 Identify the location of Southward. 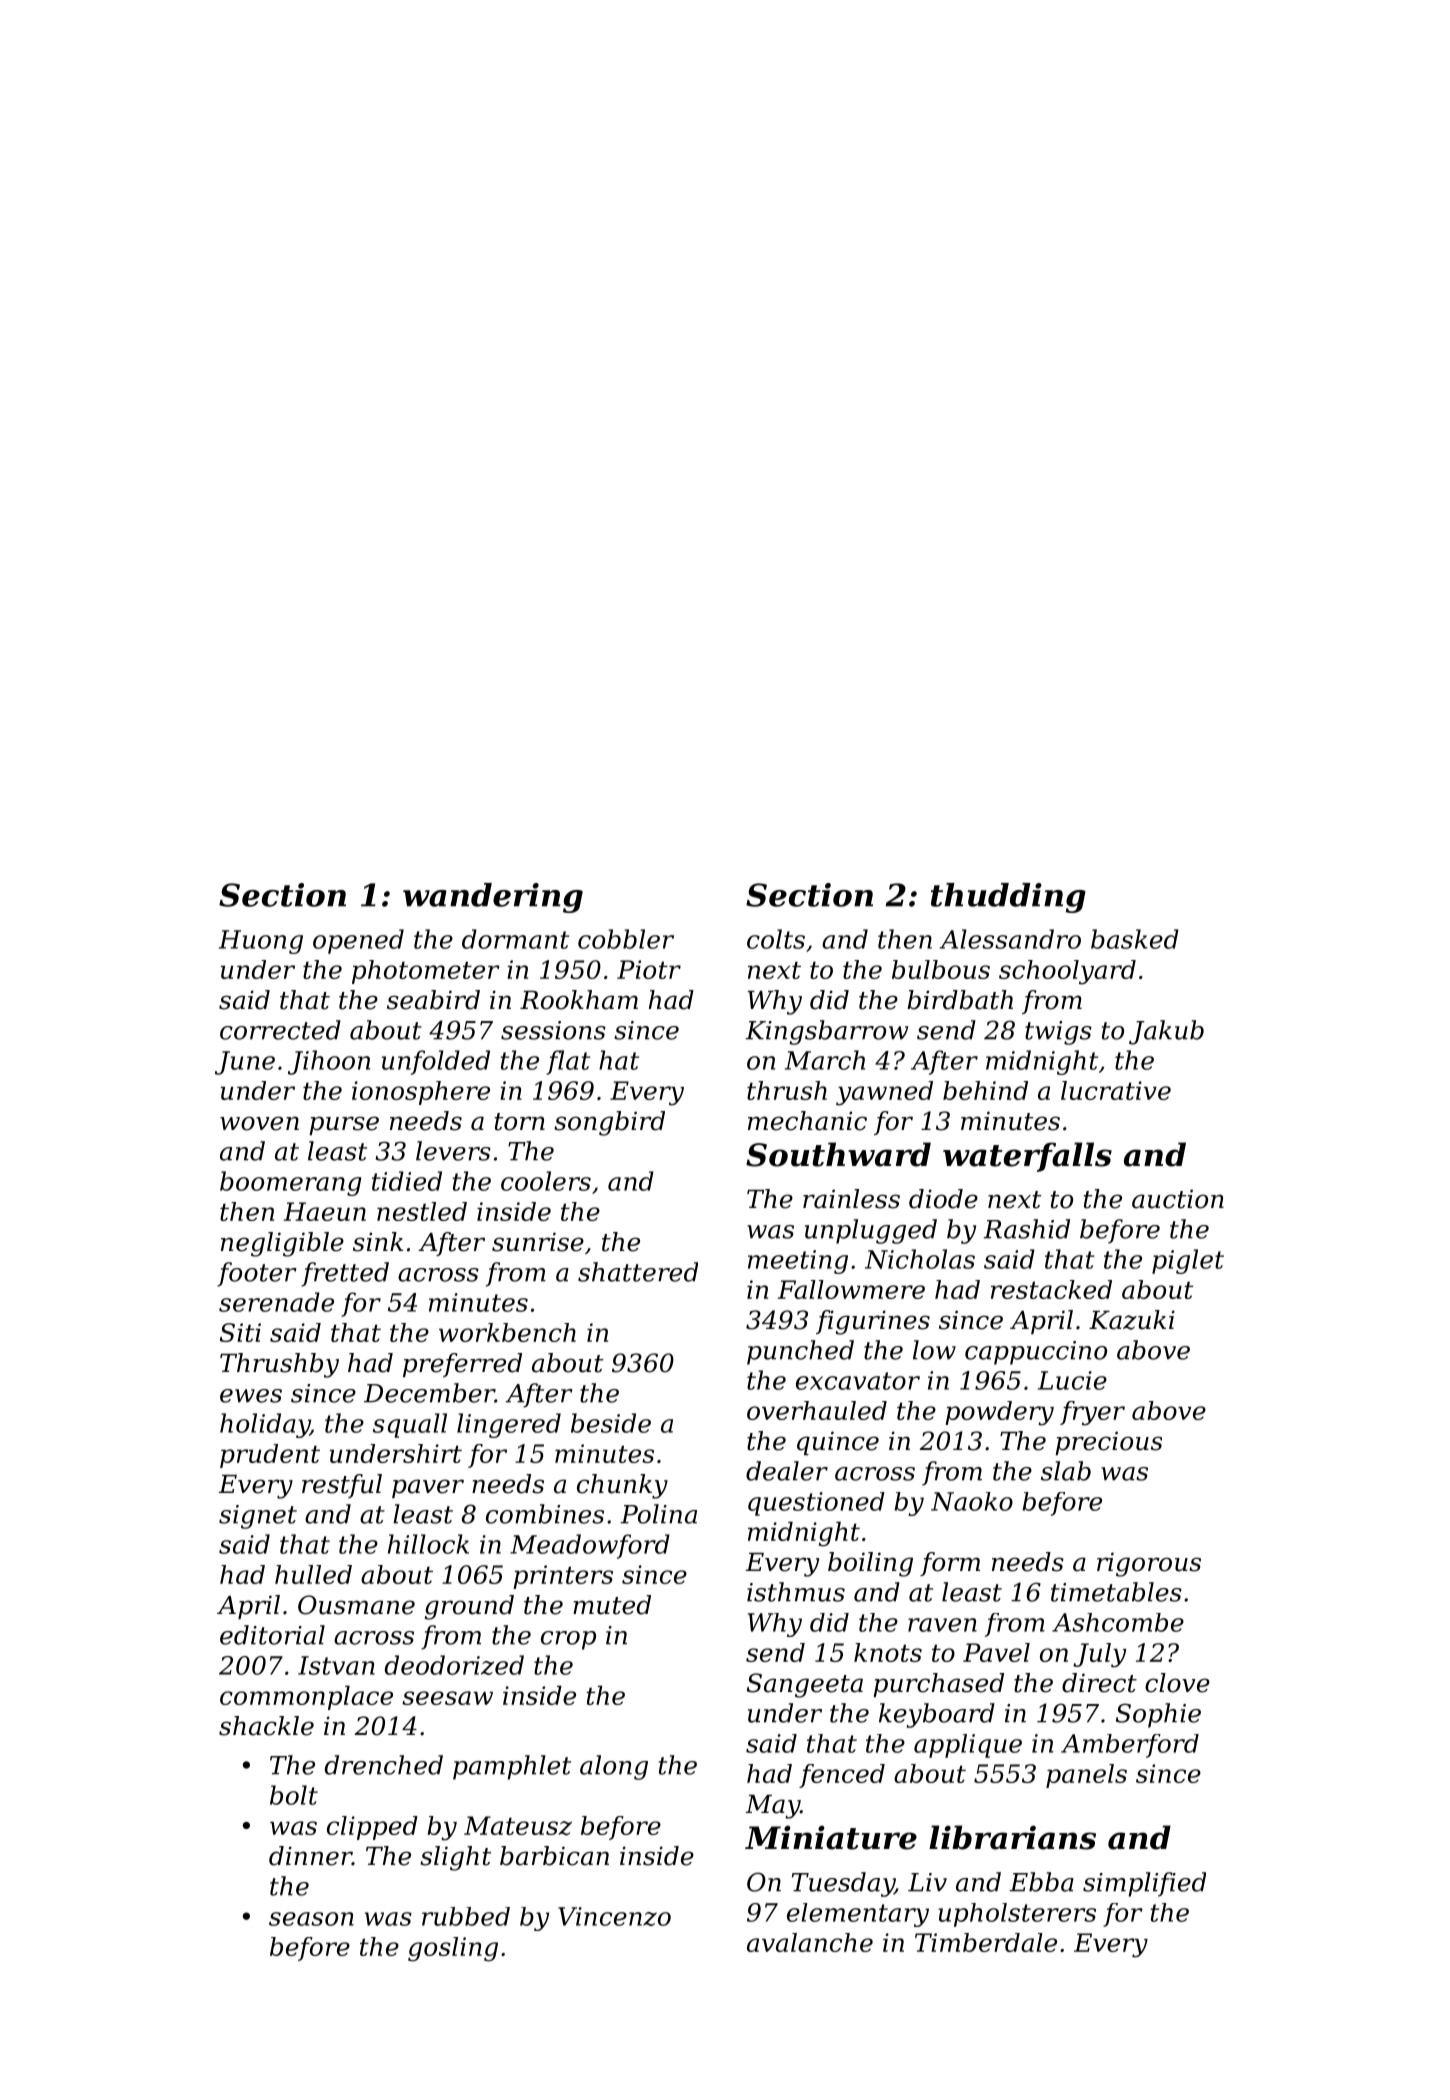
(838, 1154).
